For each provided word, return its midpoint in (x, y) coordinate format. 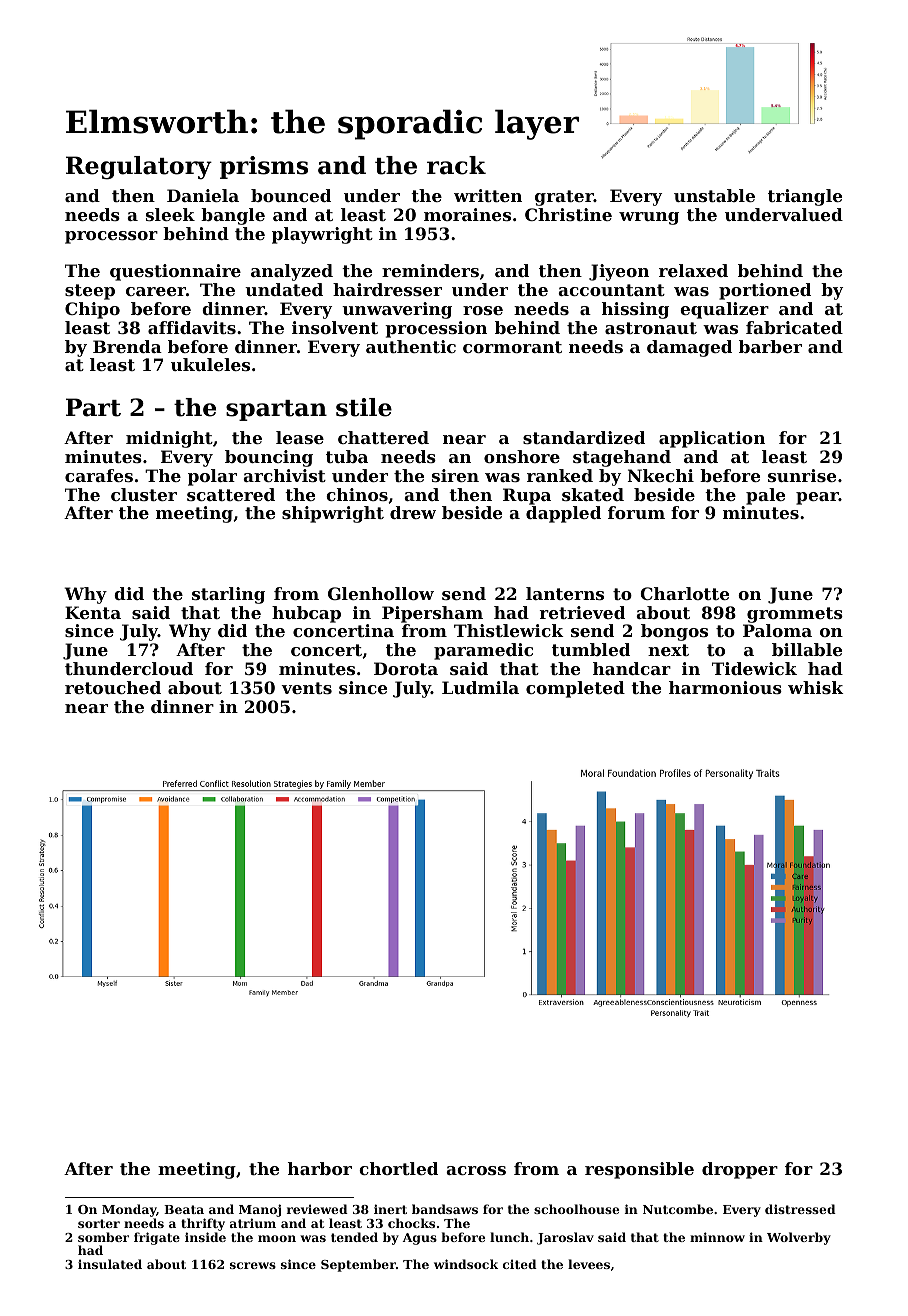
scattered (231, 494)
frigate (157, 1238)
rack (456, 165)
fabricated (794, 327)
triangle (805, 197)
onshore (522, 456)
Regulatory (139, 168)
